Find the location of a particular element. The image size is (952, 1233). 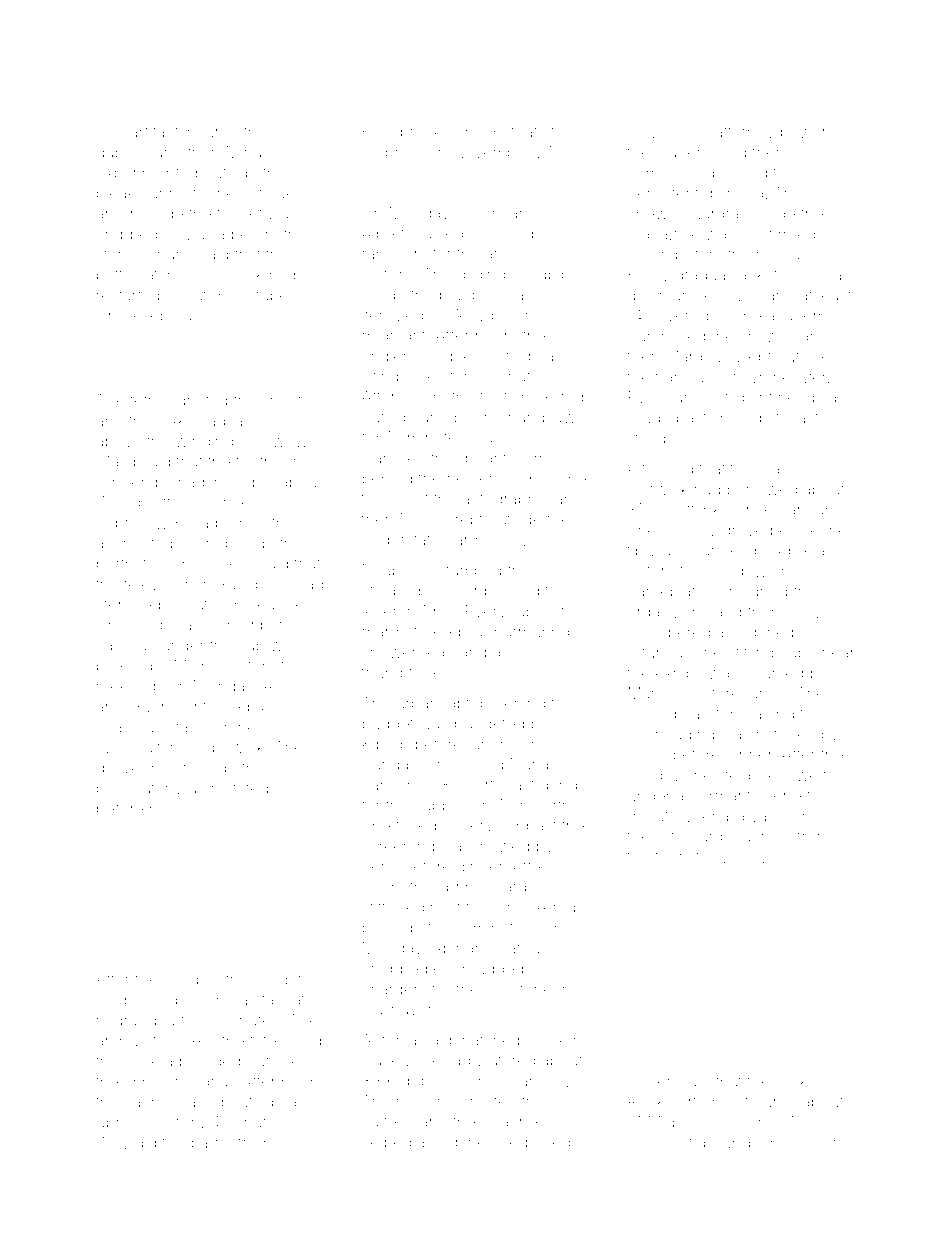

signal is located at coordinates (210, 1083).
